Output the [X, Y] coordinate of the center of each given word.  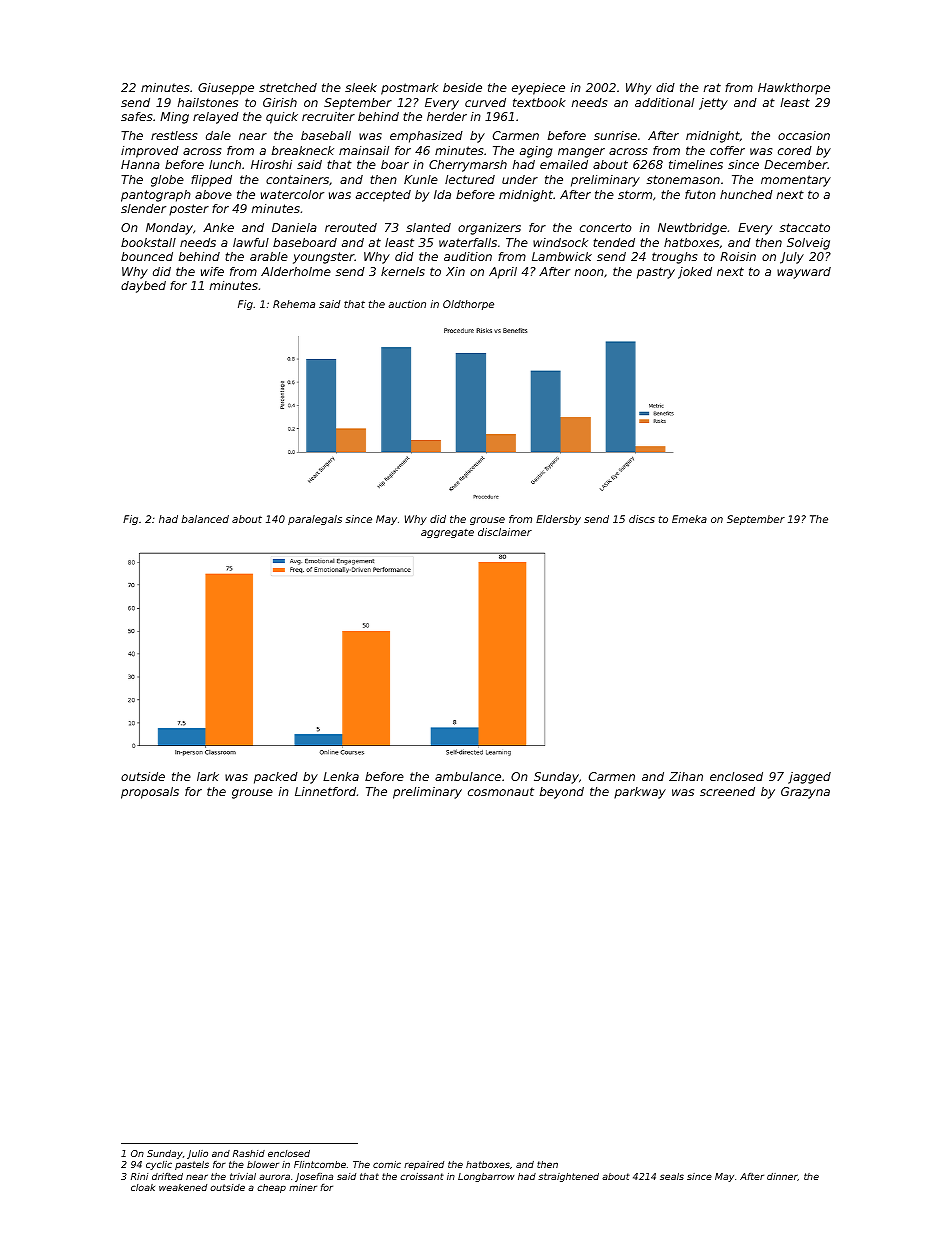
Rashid [249, 1153]
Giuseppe [226, 89]
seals [672, 1176]
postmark [409, 89]
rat [712, 87]
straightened [568, 1177]
